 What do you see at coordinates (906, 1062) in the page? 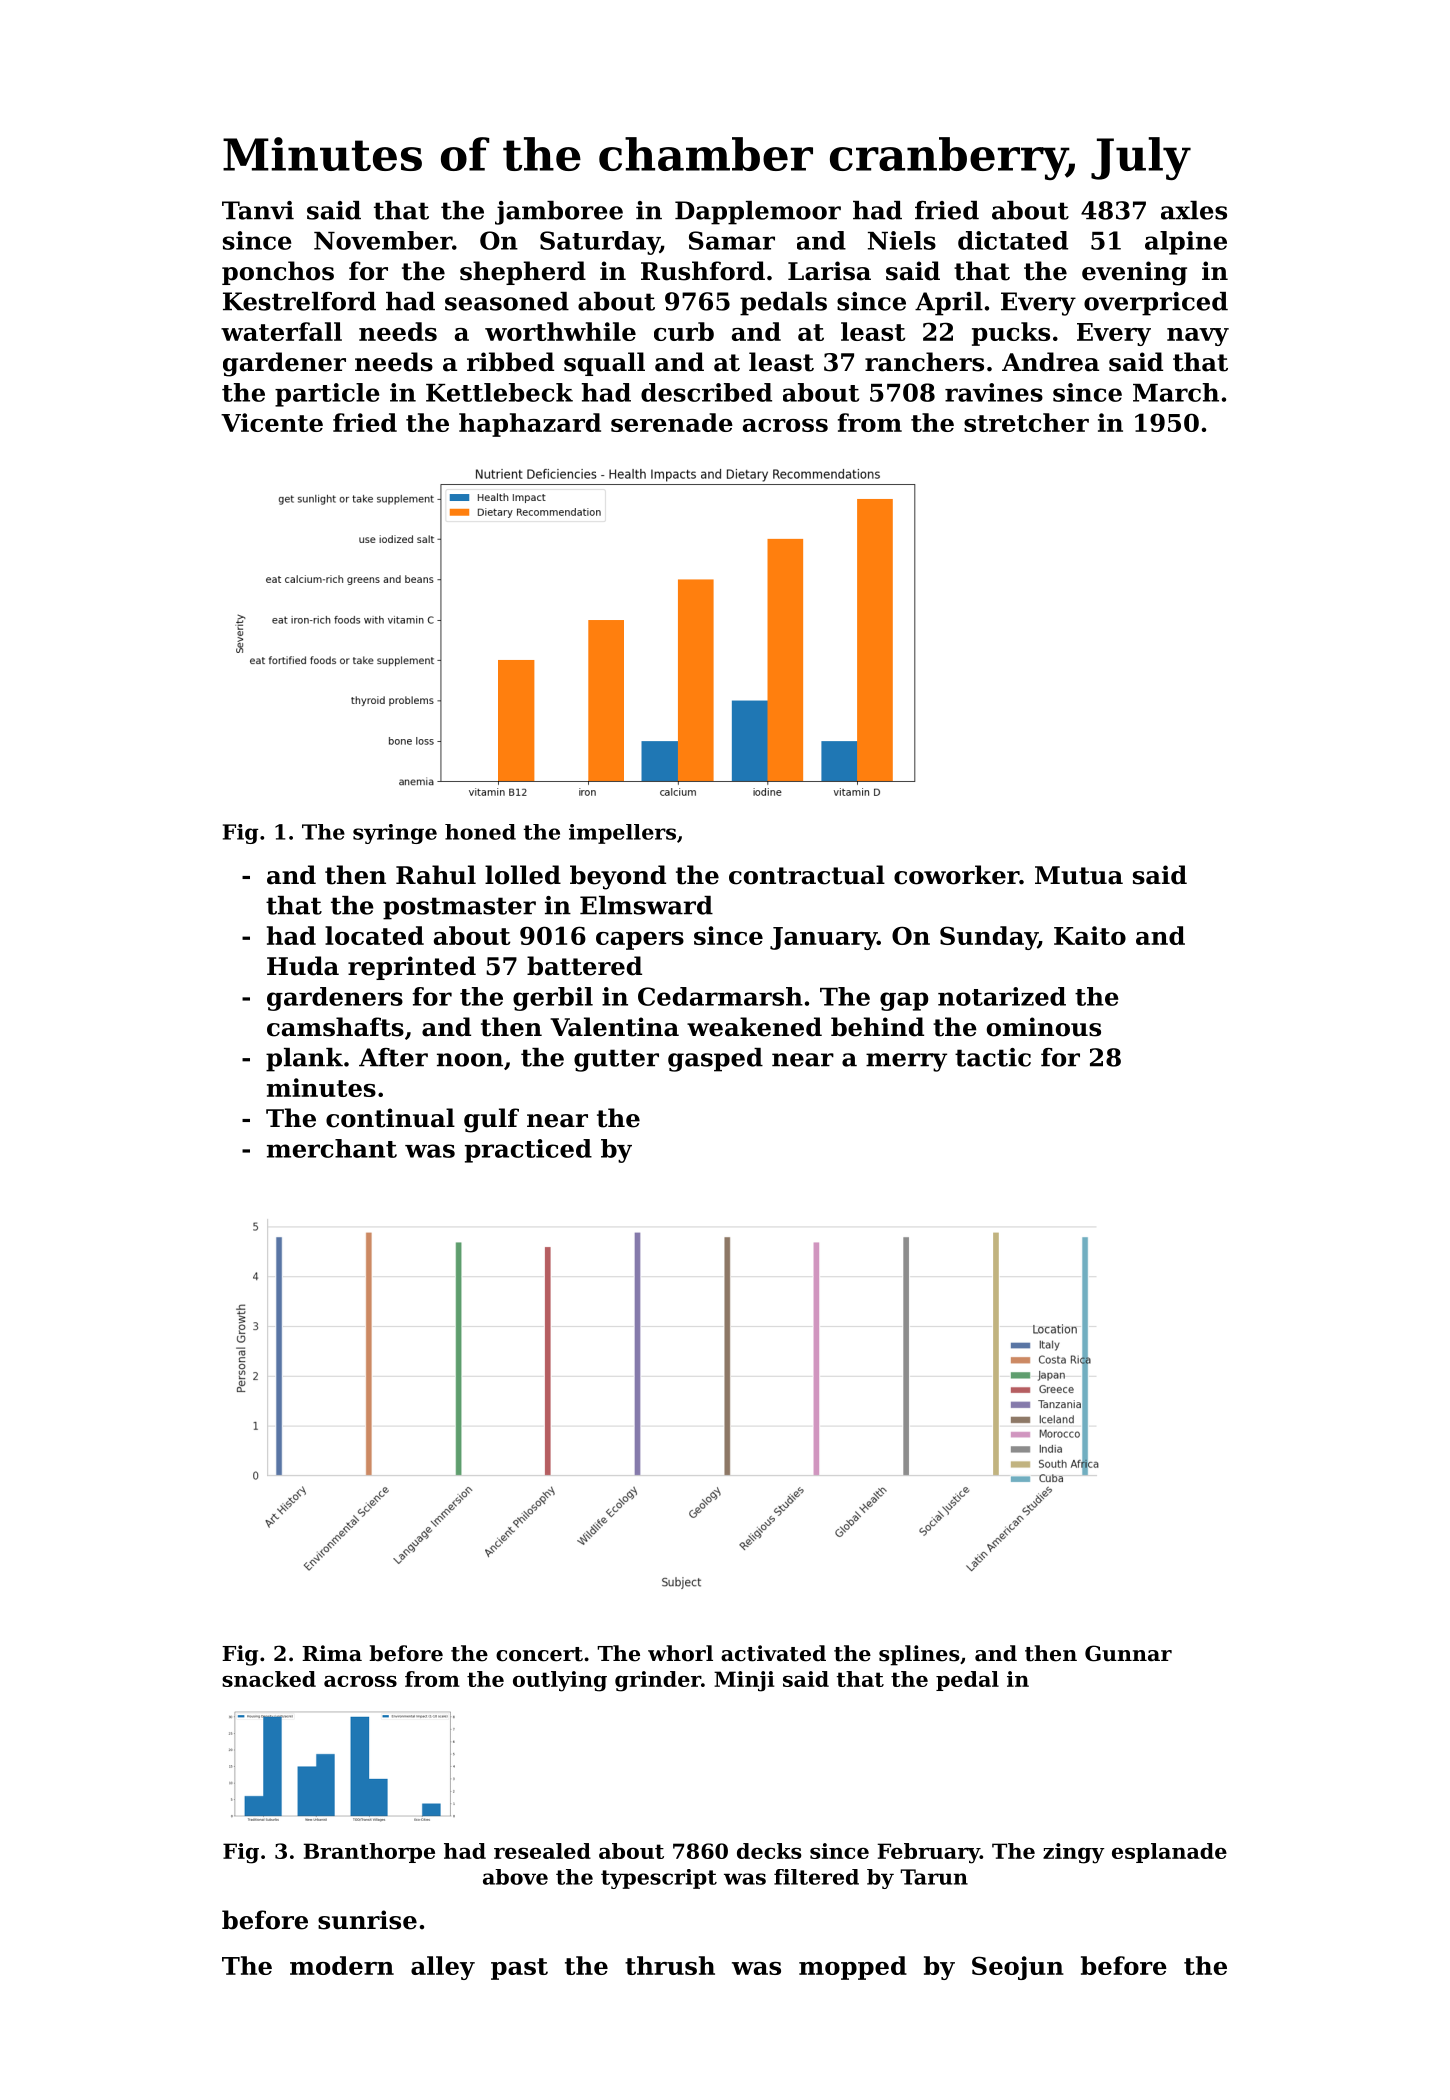
I see `merry` at bounding box center [906, 1062].
